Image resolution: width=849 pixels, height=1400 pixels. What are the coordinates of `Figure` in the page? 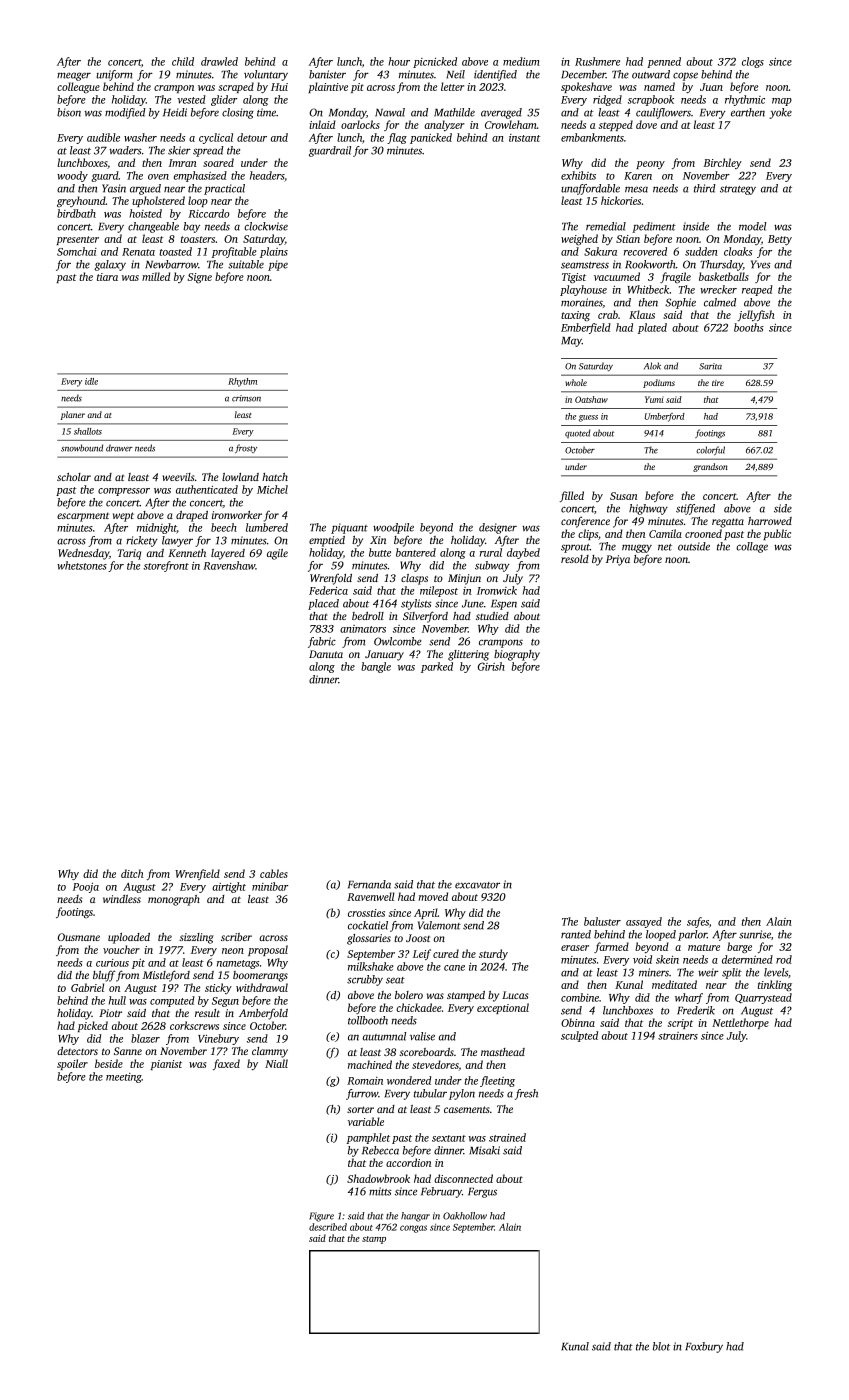 It's located at (321, 1217).
